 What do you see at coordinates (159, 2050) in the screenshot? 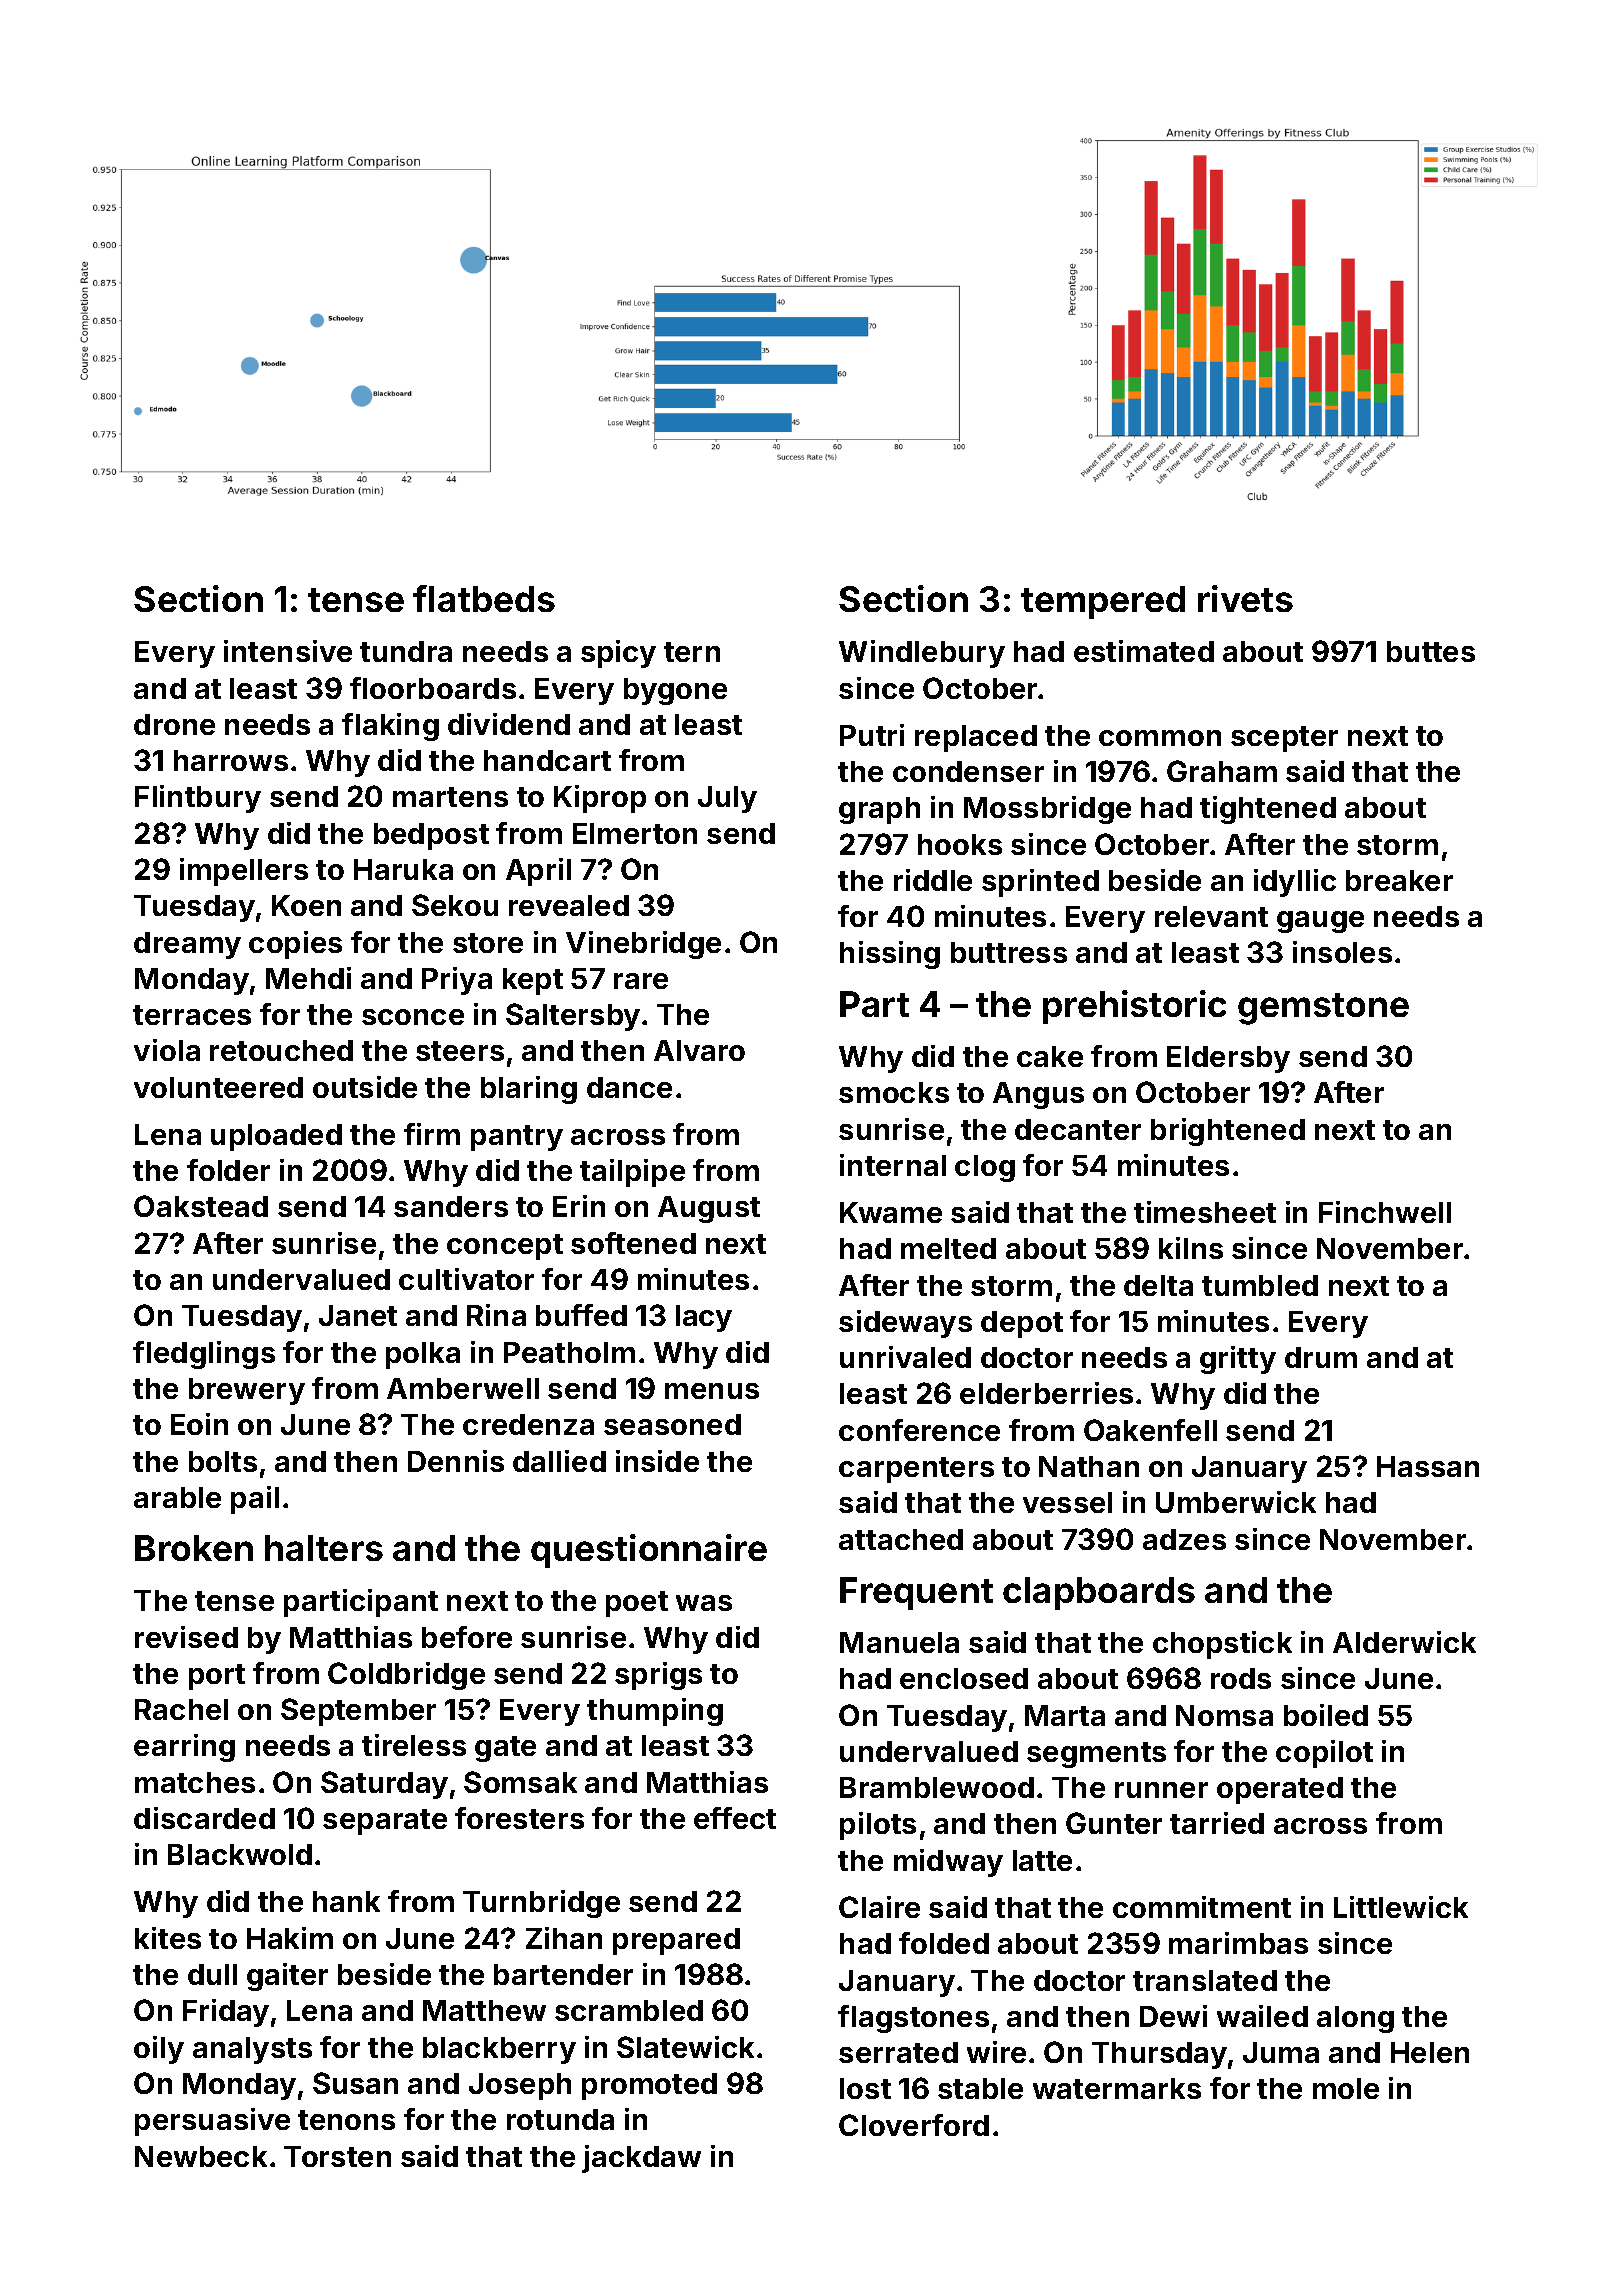
I see `oily` at bounding box center [159, 2050].
